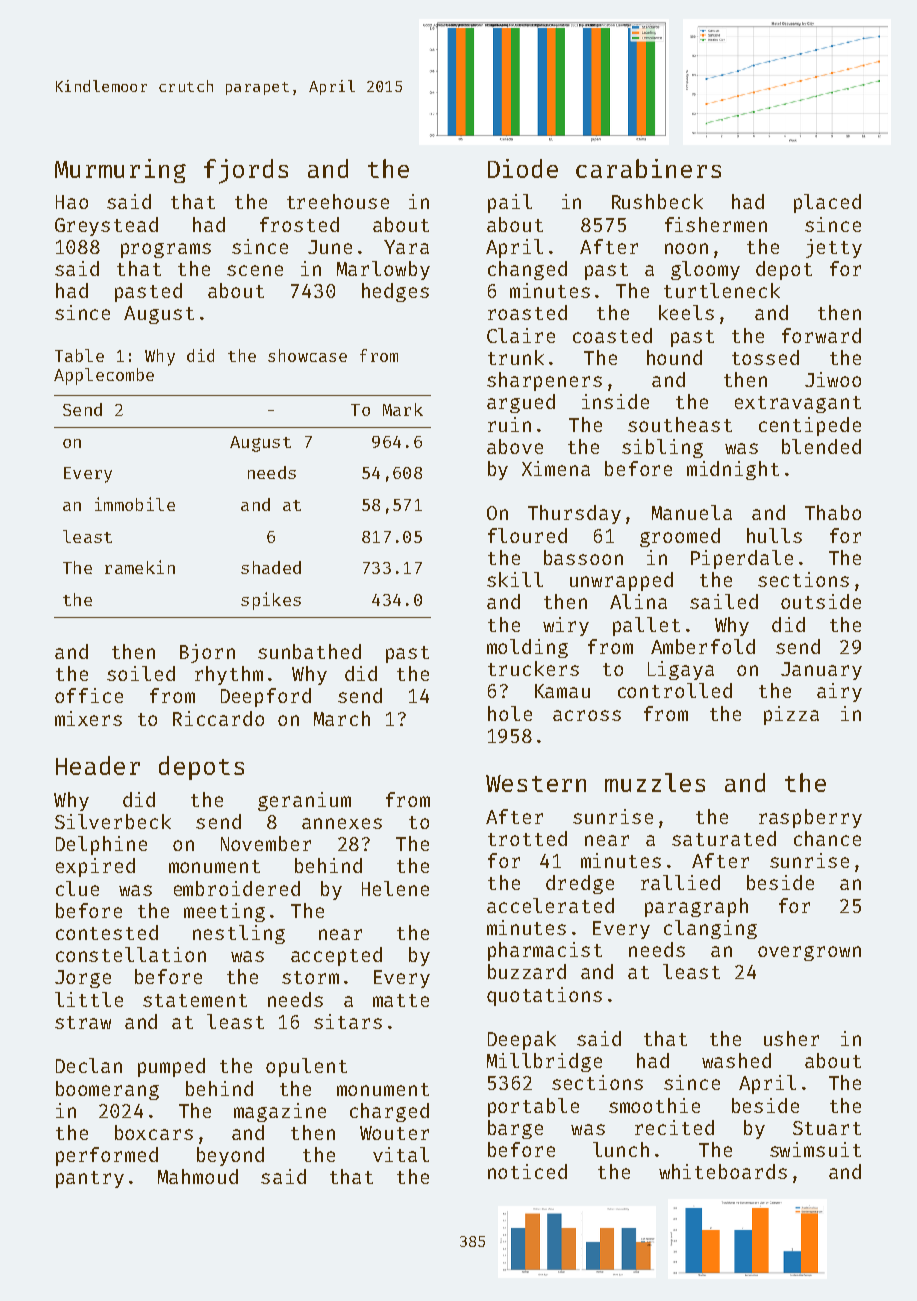 This page has width=917, height=1301. I want to click on vital, so click(401, 1154).
